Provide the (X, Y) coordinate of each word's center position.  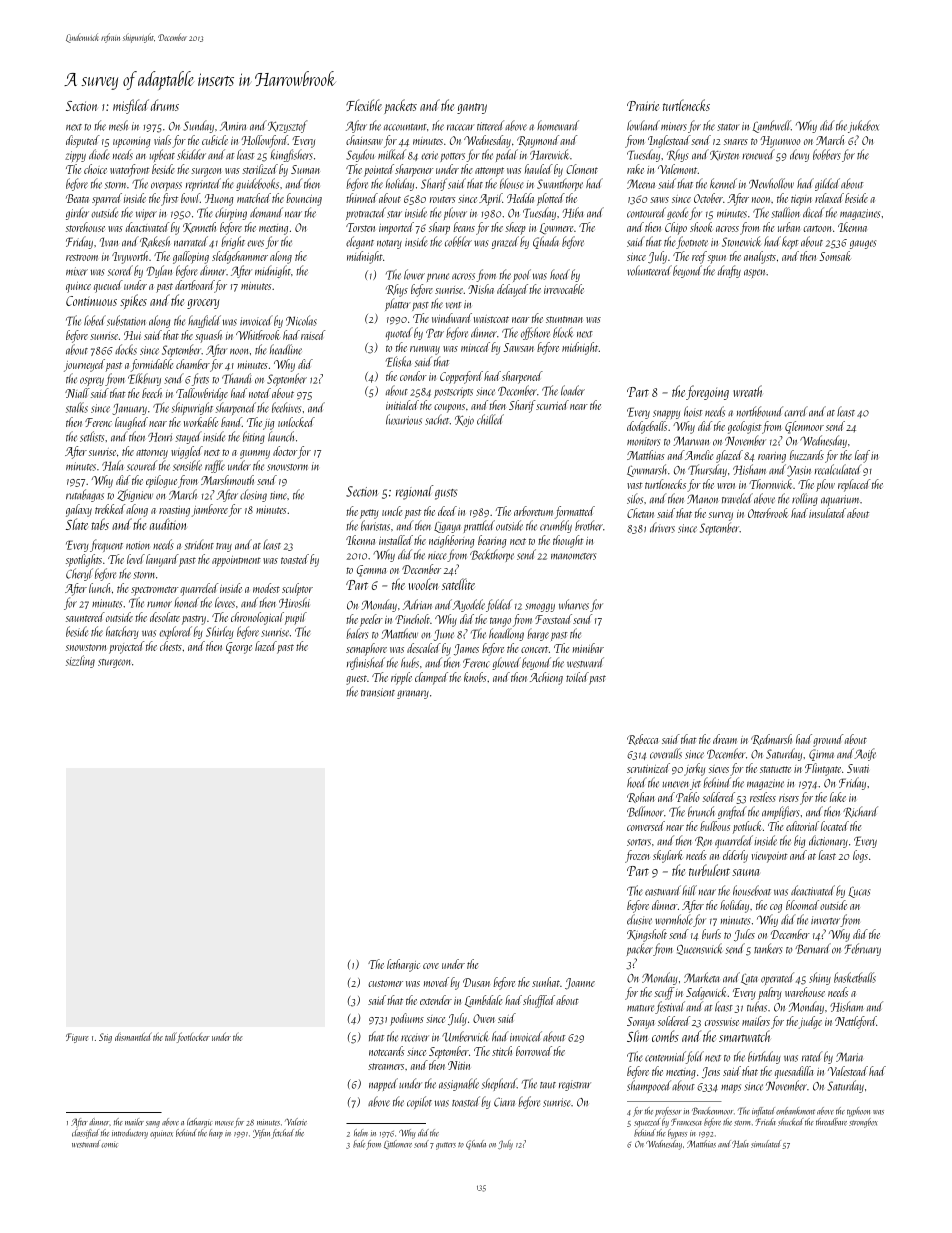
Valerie (296, 1122)
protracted (366, 213)
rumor (159, 604)
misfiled (131, 106)
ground (828, 740)
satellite (458, 584)
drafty (729, 271)
